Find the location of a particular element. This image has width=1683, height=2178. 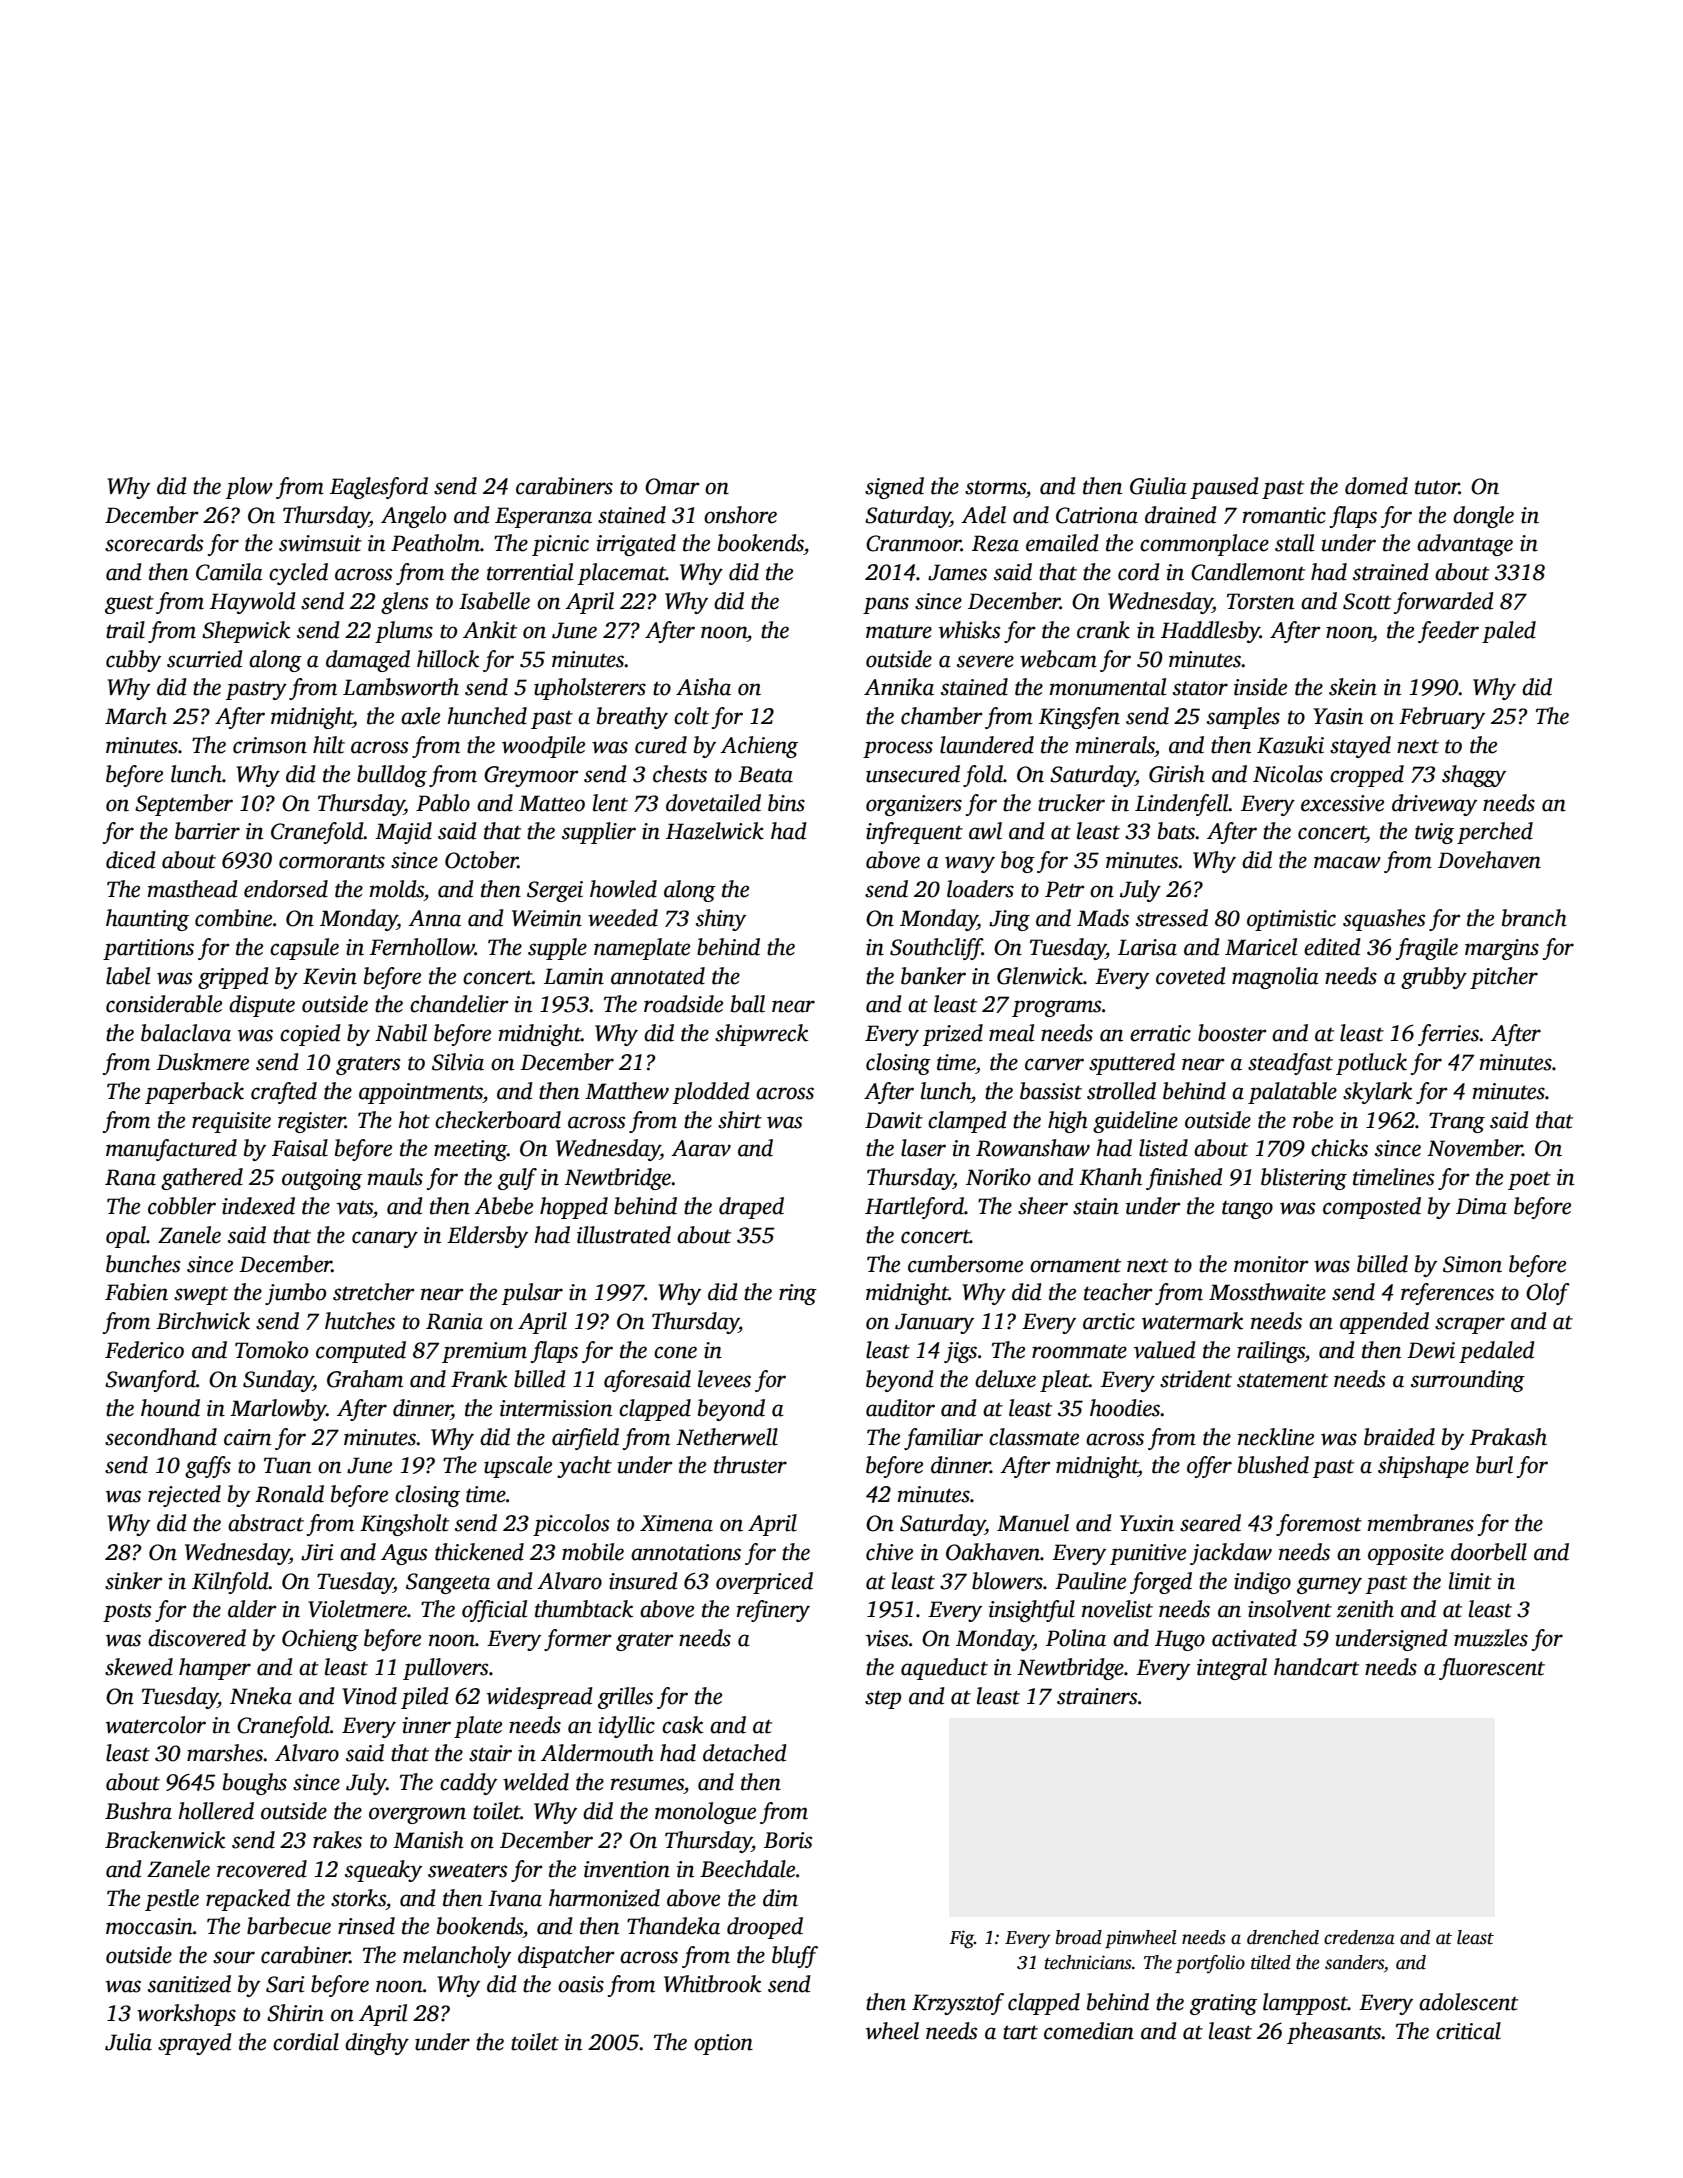

storms is located at coordinates (995, 487).
